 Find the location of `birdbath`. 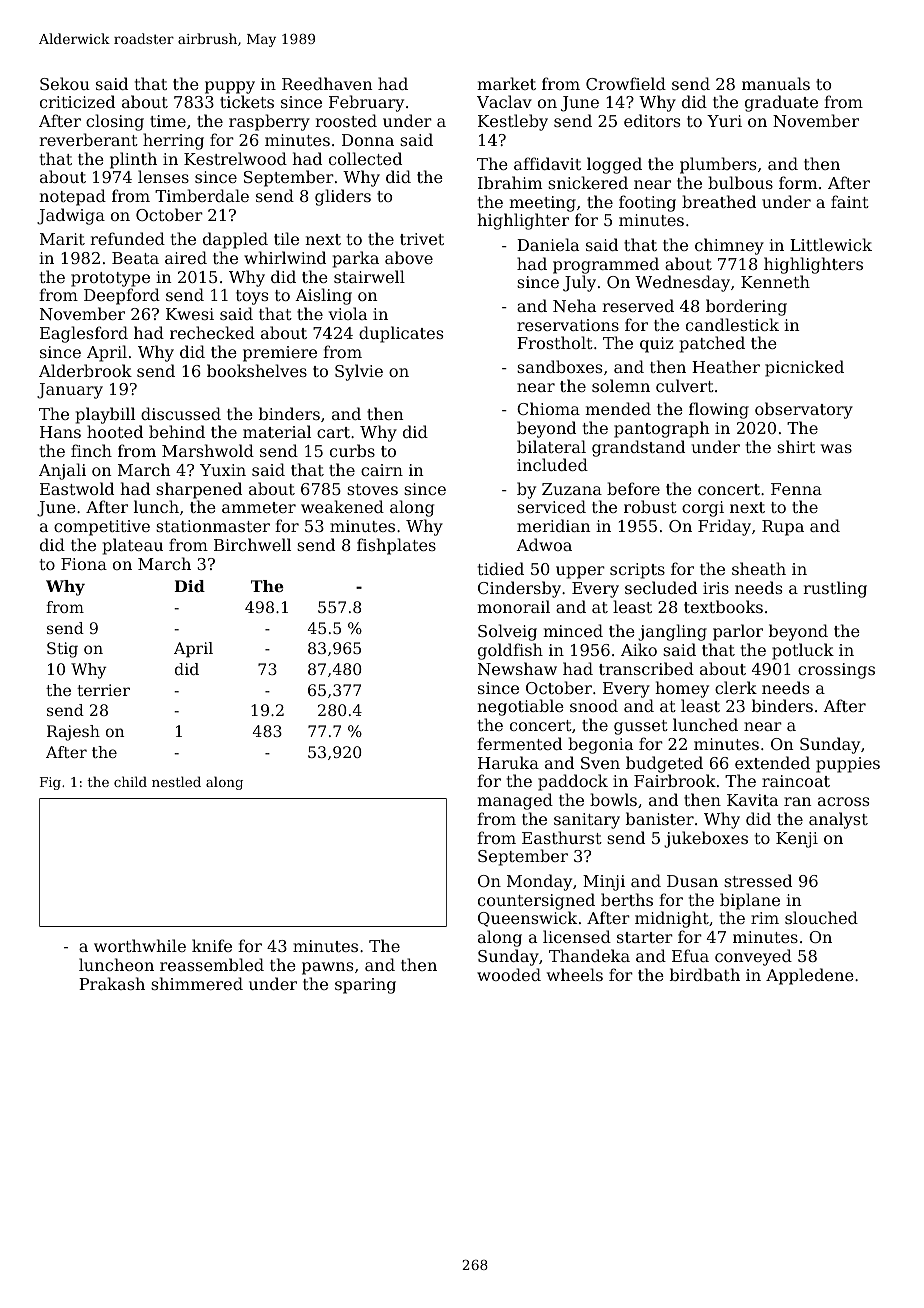

birdbath is located at coordinates (705, 974).
